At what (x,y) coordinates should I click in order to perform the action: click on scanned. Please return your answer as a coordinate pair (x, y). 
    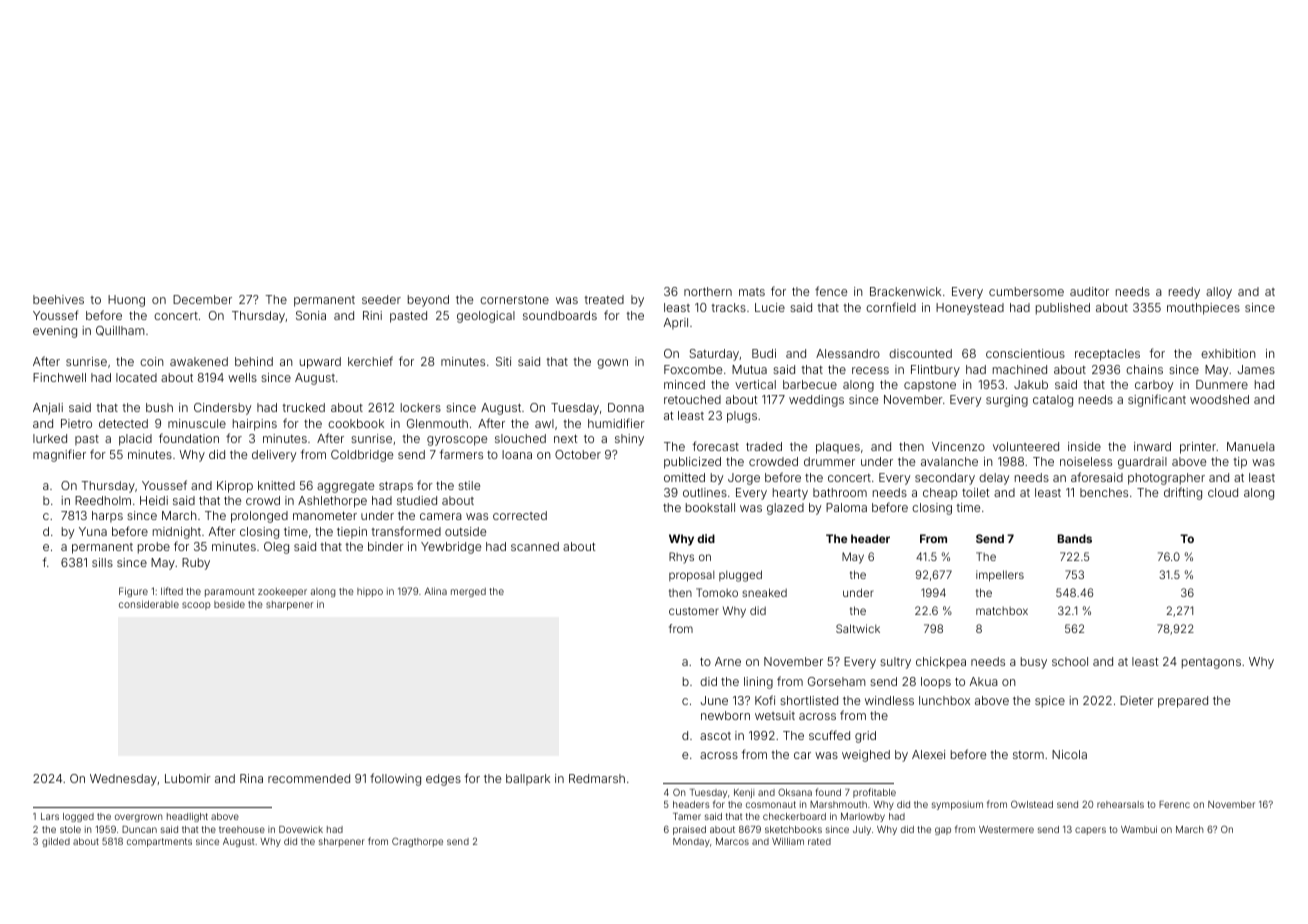
    Looking at the image, I should click on (535, 546).
